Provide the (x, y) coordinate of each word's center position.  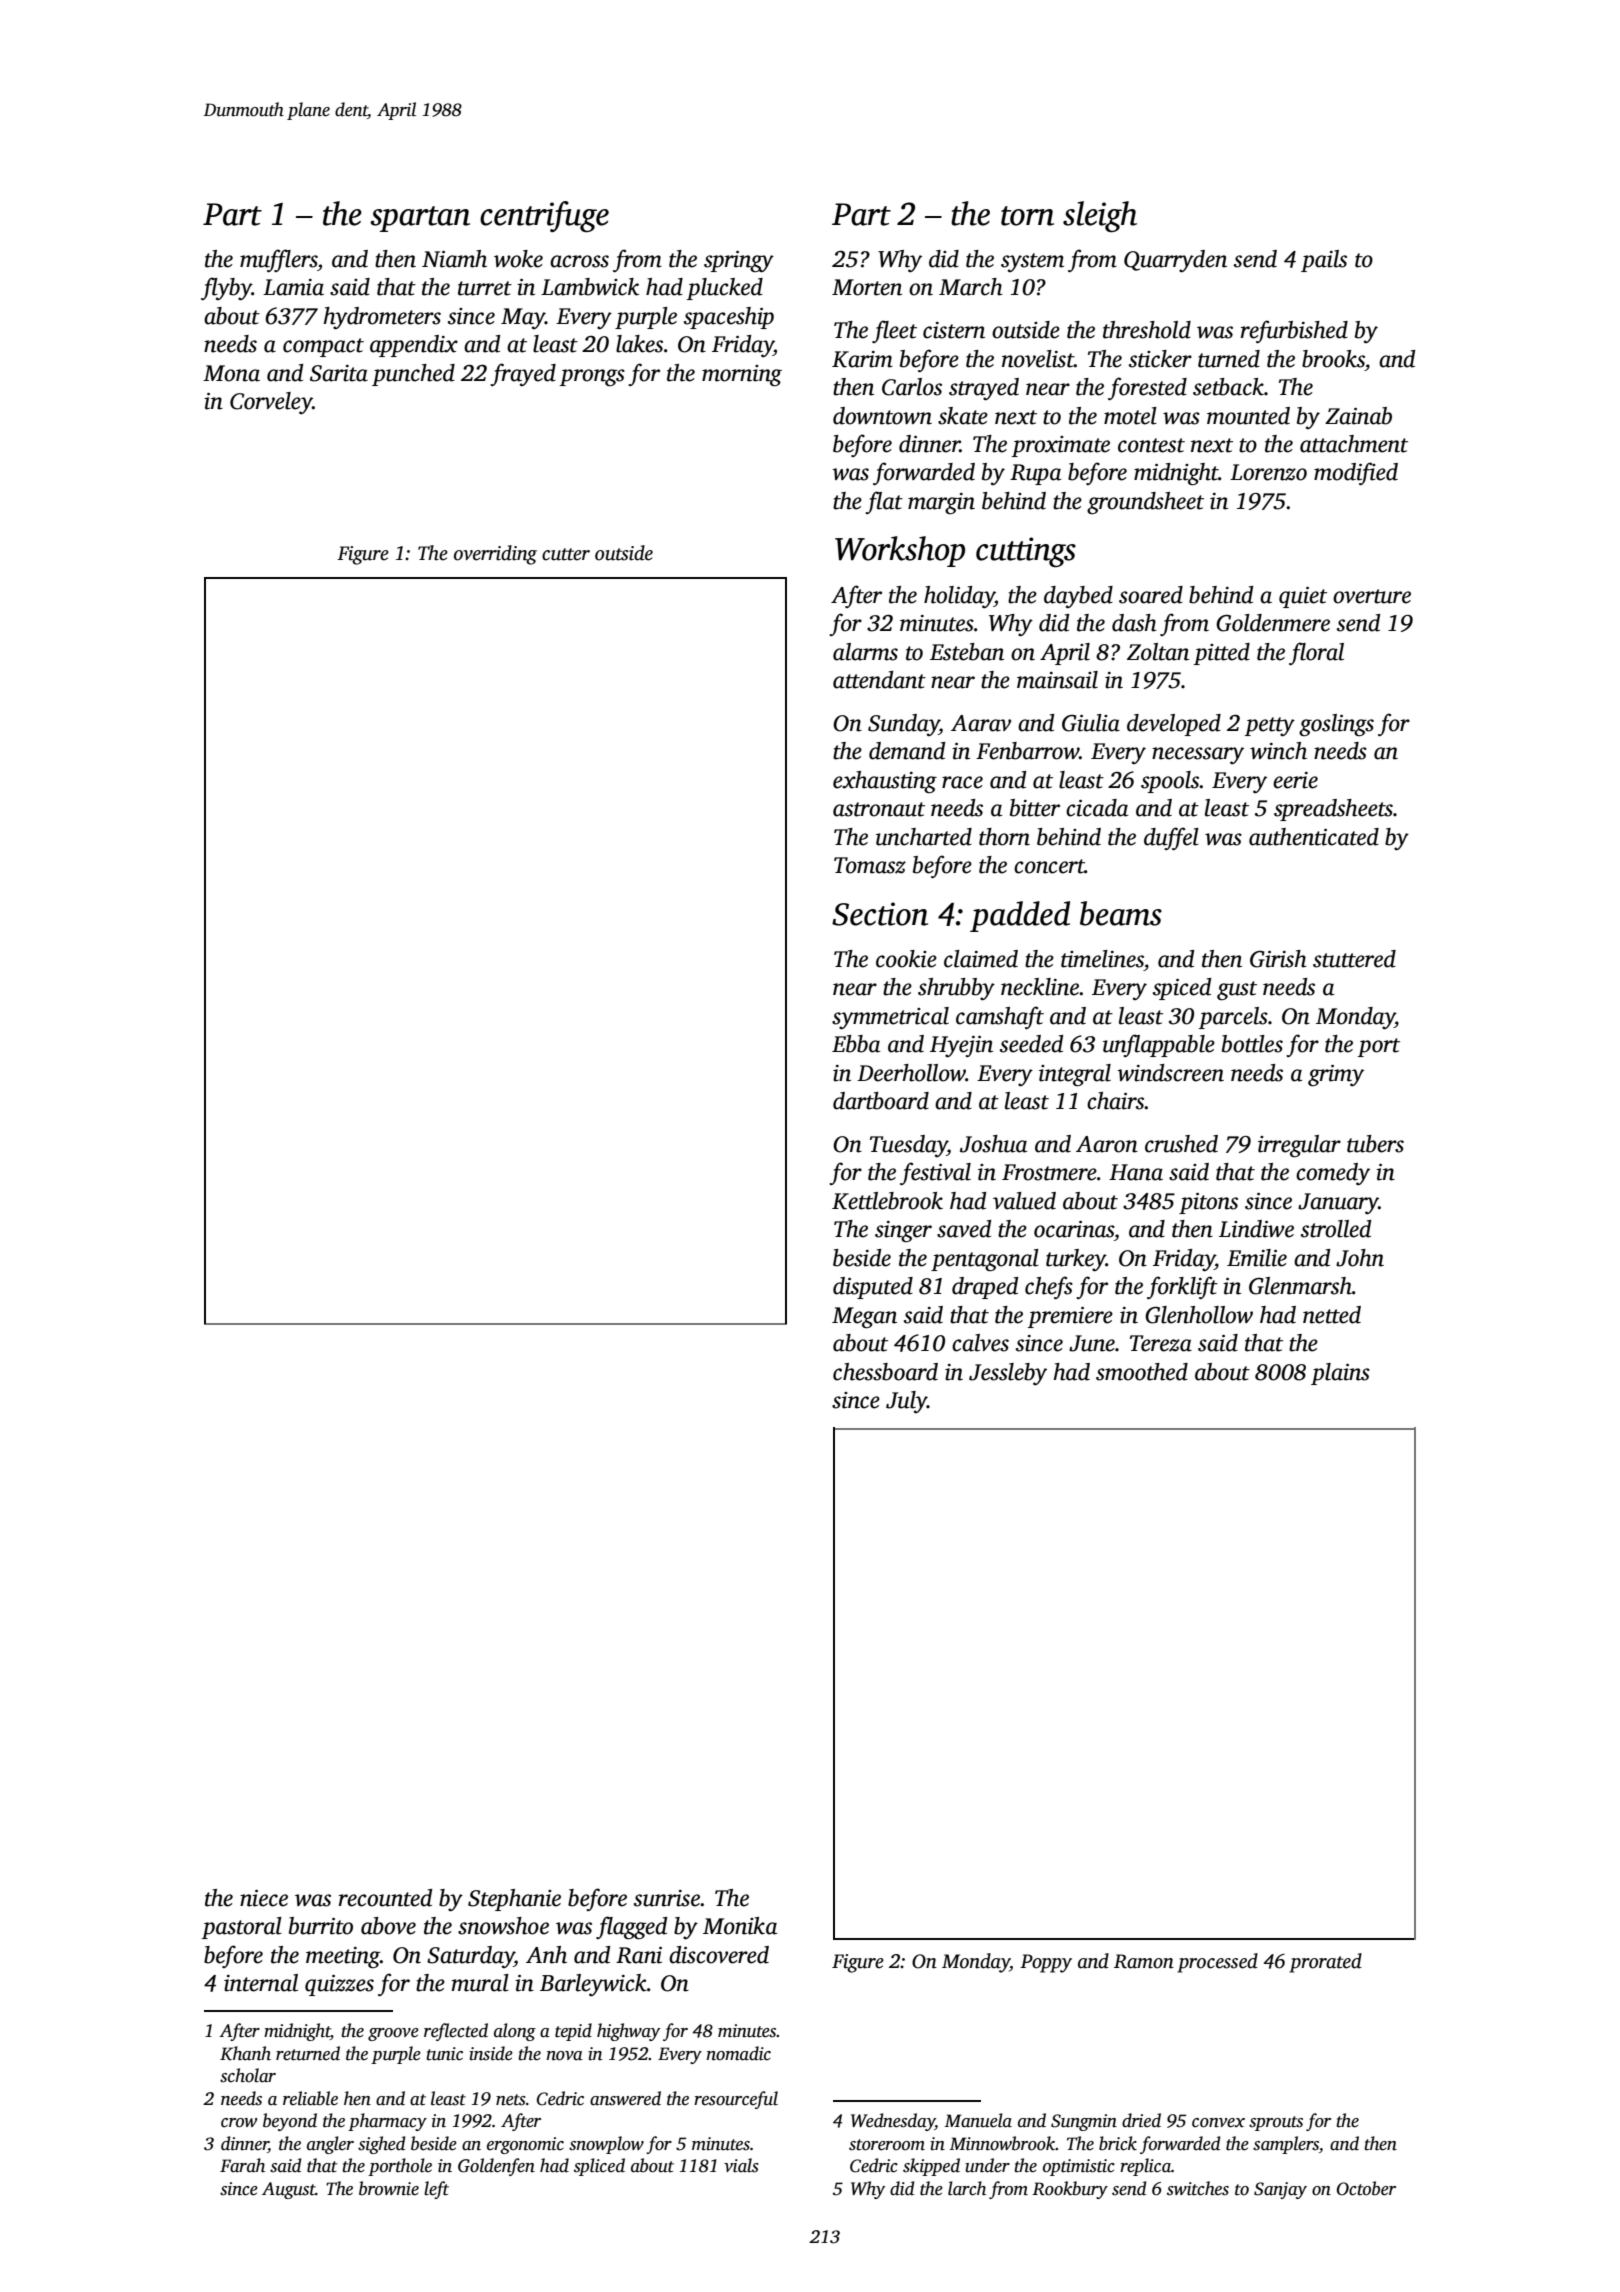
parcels (1233, 1018)
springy (739, 261)
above (388, 1926)
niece (264, 1898)
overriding (495, 555)
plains (1340, 1374)
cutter (566, 554)
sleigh (1100, 216)
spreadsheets (1333, 810)
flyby (226, 288)
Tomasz (870, 865)
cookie (906, 959)
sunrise (667, 1898)
